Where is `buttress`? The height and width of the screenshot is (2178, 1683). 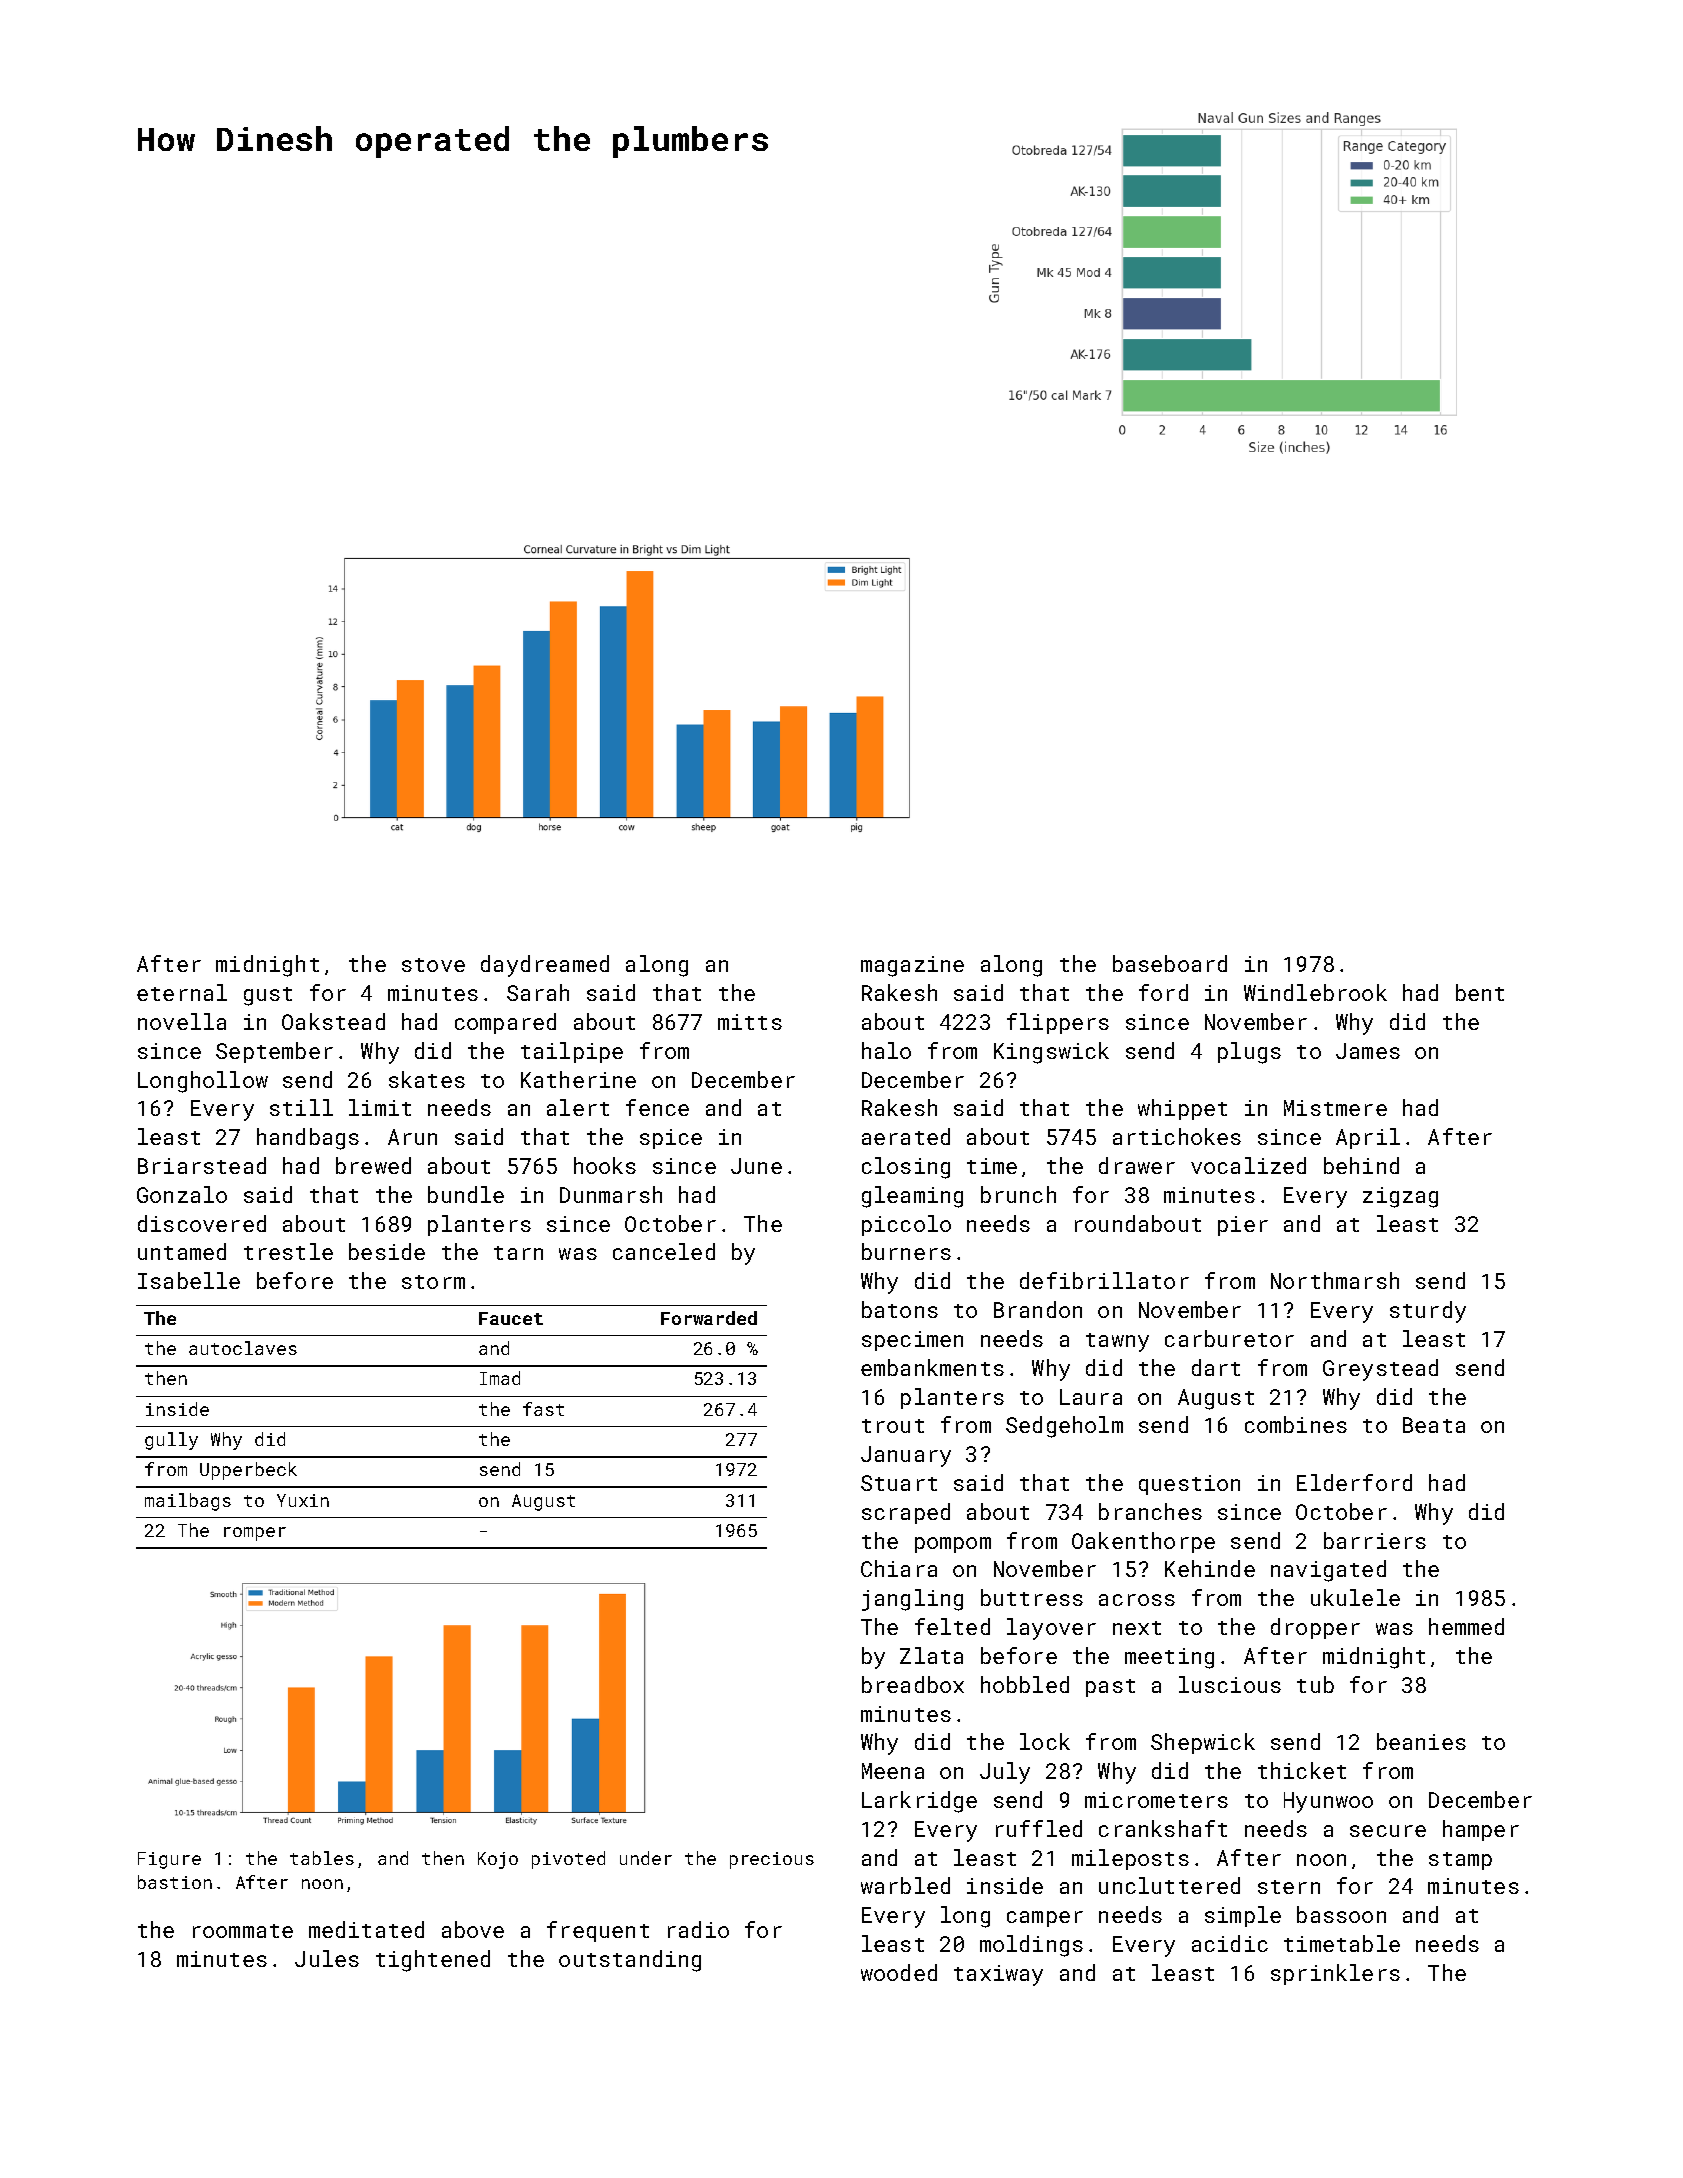
buttress is located at coordinates (1032, 1597).
